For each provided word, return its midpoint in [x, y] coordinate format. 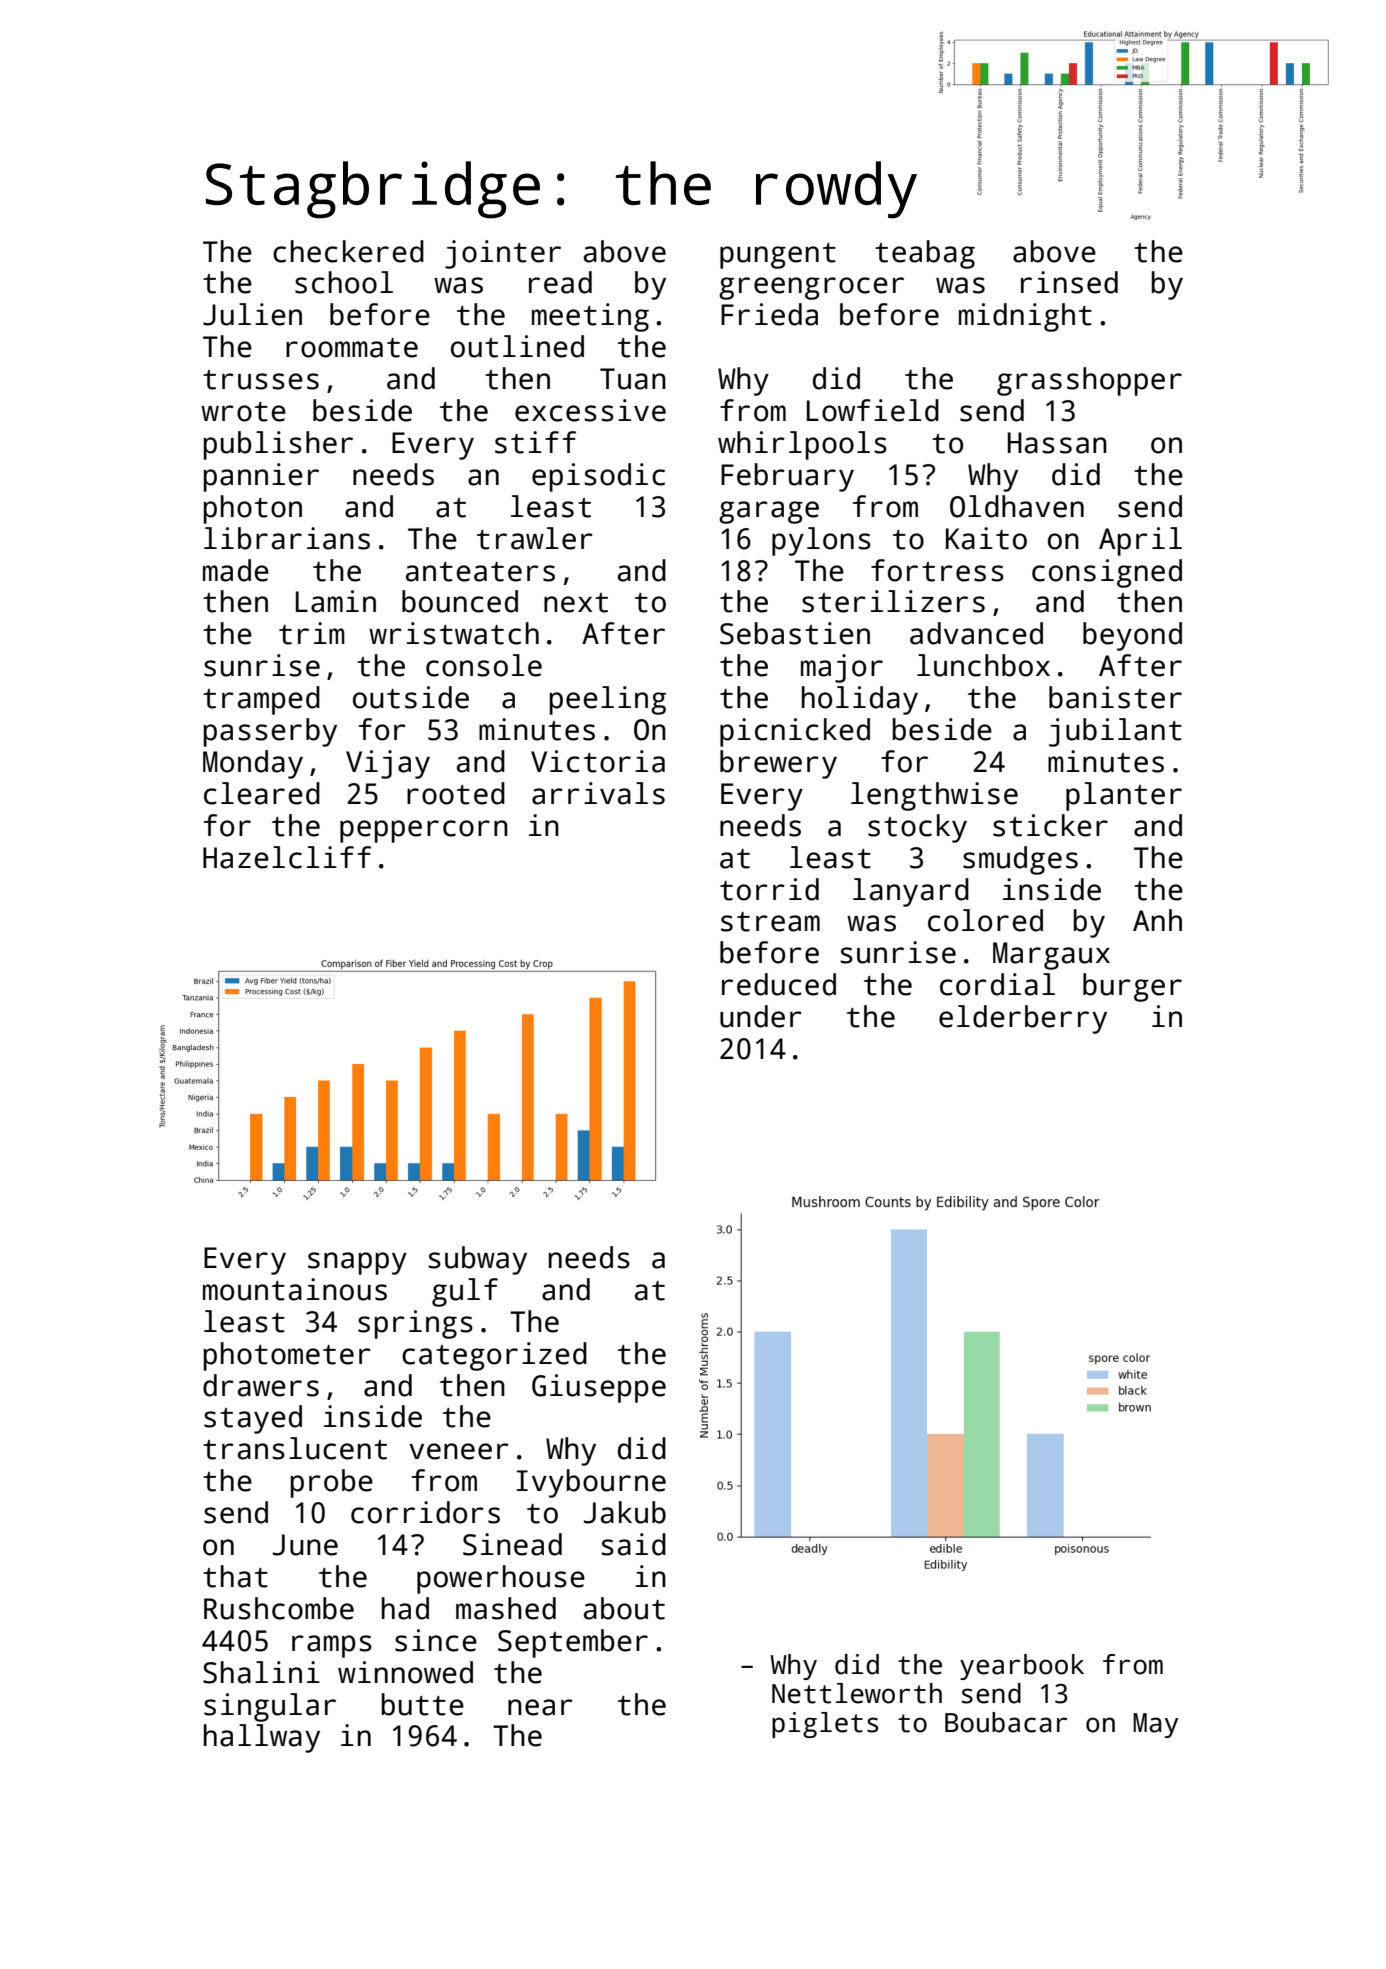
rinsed [1069, 282]
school [344, 282]
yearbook [1022, 1667]
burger [1132, 987]
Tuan [633, 379]
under [761, 1016]
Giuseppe [599, 1388]
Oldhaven [1017, 506]
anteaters [480, 572]
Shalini [261, 1672]
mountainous [295, 1289]
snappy [357, 1263]
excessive [590, 410]
